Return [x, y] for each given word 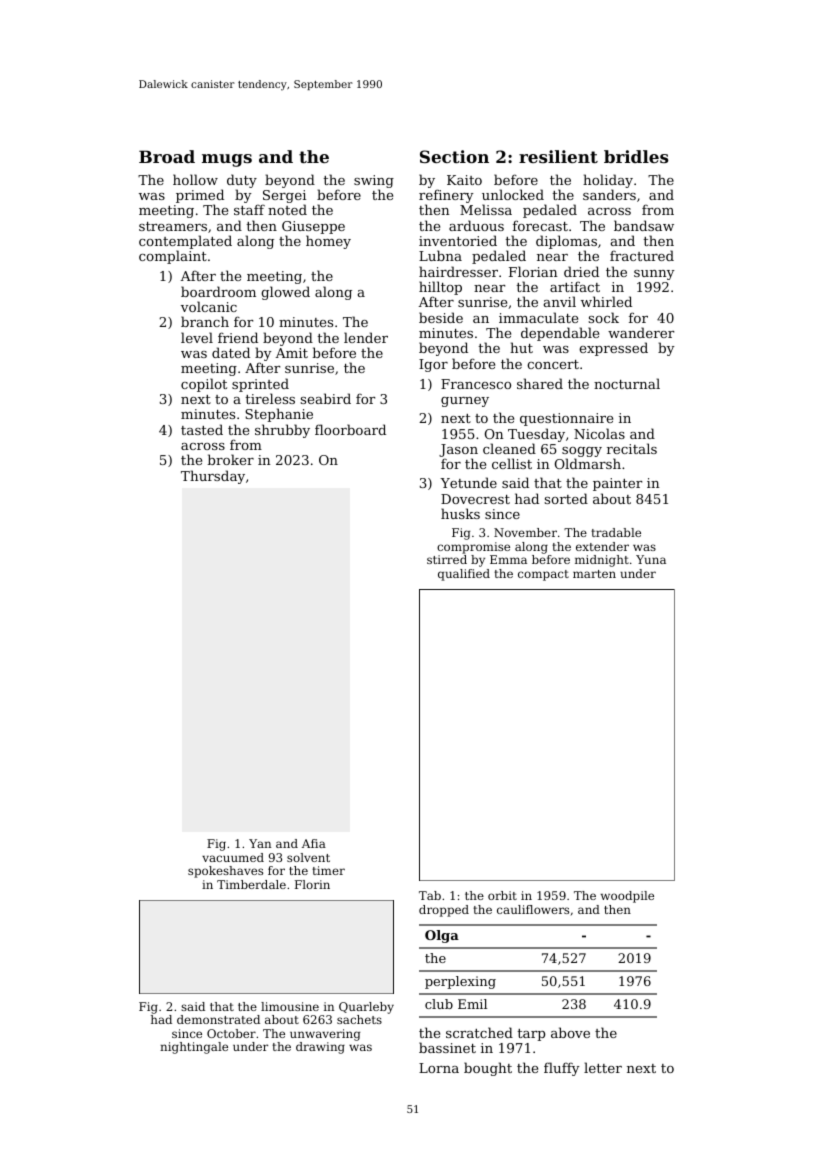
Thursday [213, 477]
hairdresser [458, 271]
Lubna [440, 255]
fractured [642, 255]
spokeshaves [225, 872]
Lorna [439, 1068]
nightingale [194, 1048]
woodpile [627, 897]
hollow [195, 179]
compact [543, 575]
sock [603, 317]
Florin [312, 884]
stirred [447, 559]
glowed [285, 293]
